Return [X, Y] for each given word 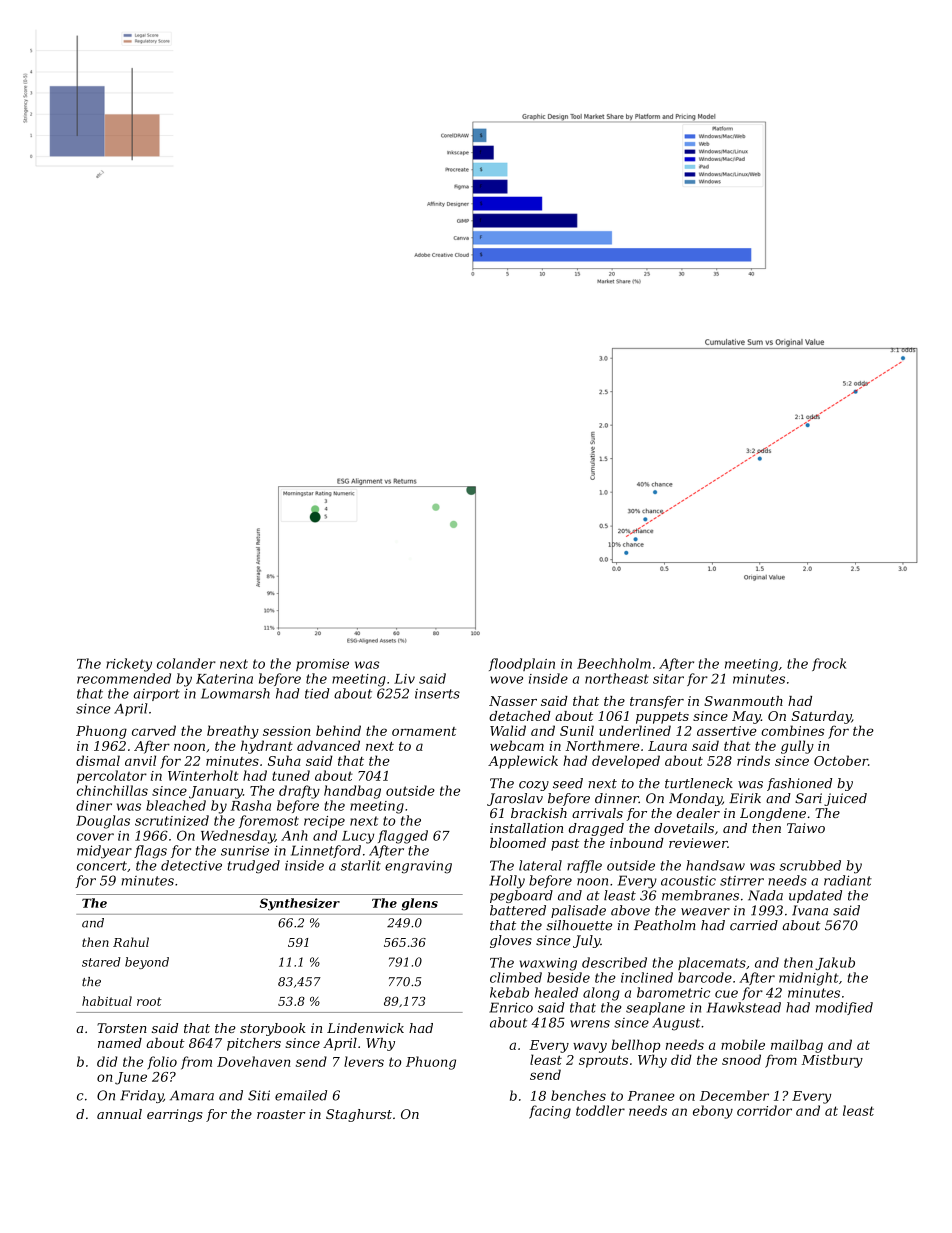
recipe [324, 822]
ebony [713, 1112]
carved [154, 730]
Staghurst [359, 1115]
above [630, 910]
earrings [175, 1115]
